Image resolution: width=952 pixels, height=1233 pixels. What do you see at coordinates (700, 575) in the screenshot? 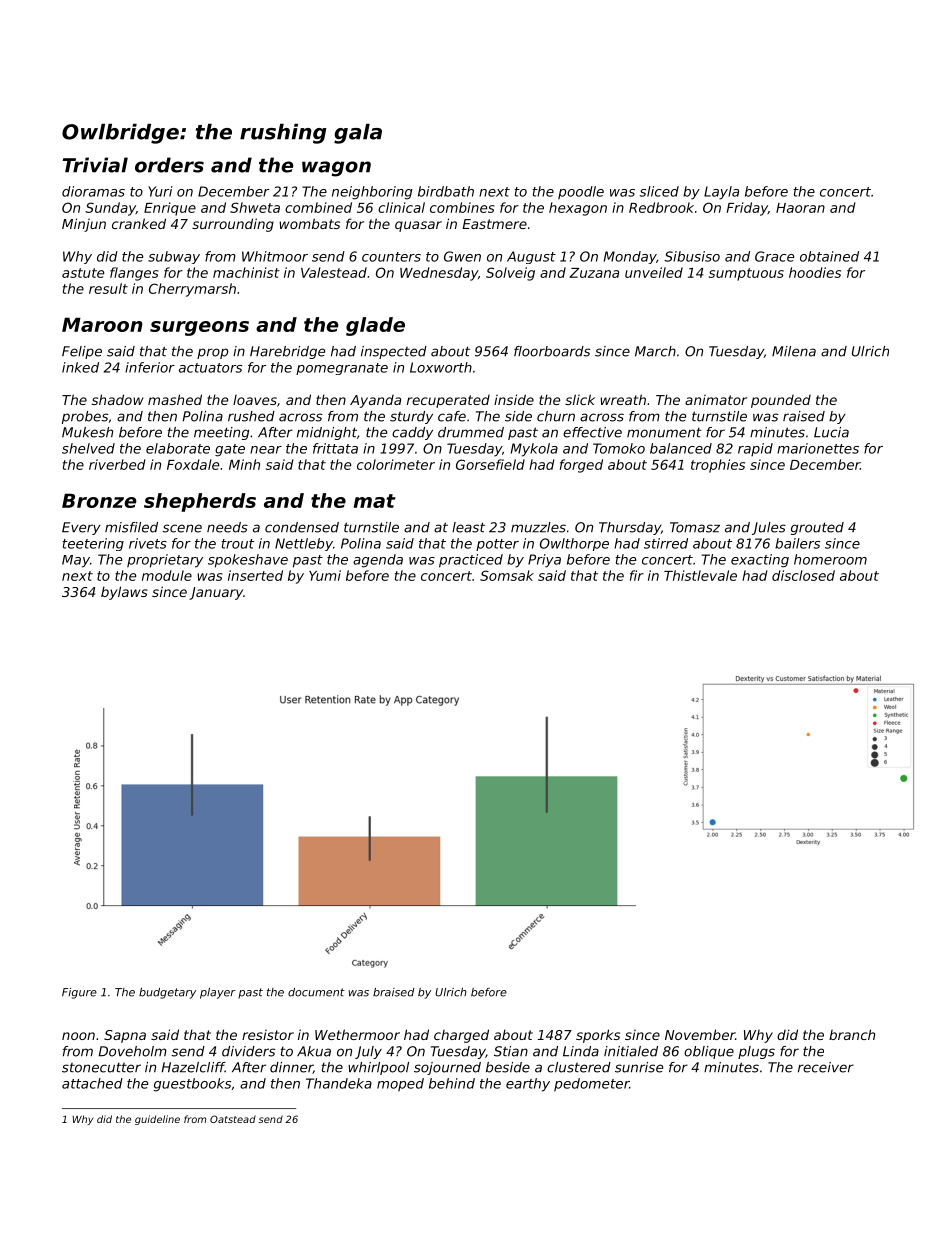
I see `Thistlevale` at bounding box center [700, 575].
